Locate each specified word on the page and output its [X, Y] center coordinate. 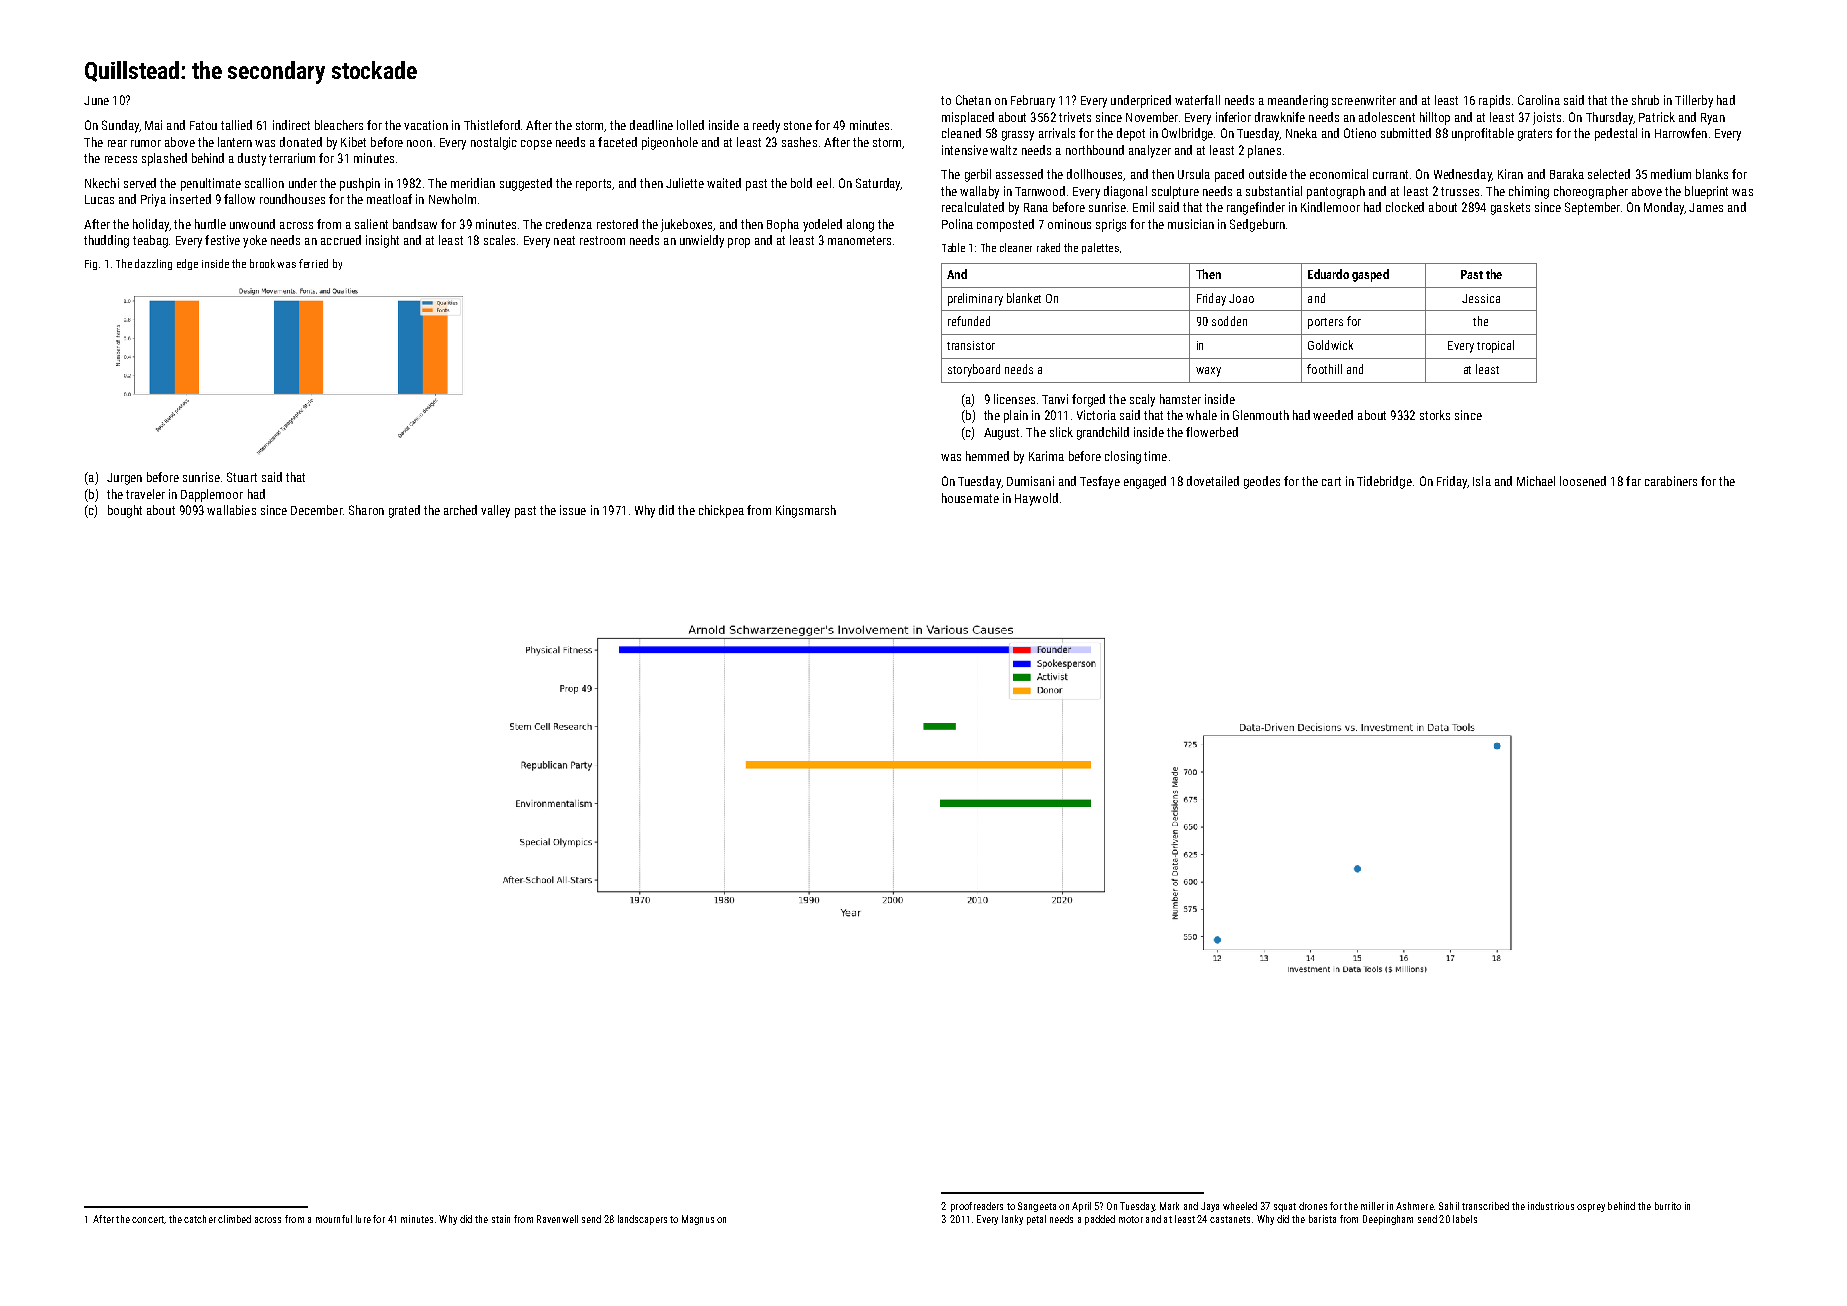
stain [501, 1219]
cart [1331, 481]
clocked [1405, 207]
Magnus [698, 1220]
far [1633, 481]
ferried [313, 263]
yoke [255, 241]
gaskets [1510, 208]
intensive [965, 150]
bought [125, 511]
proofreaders [977, 1207]
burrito [1668, 1206]
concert [148, 1219]
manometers [859, 240]
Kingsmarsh [806, 511]
